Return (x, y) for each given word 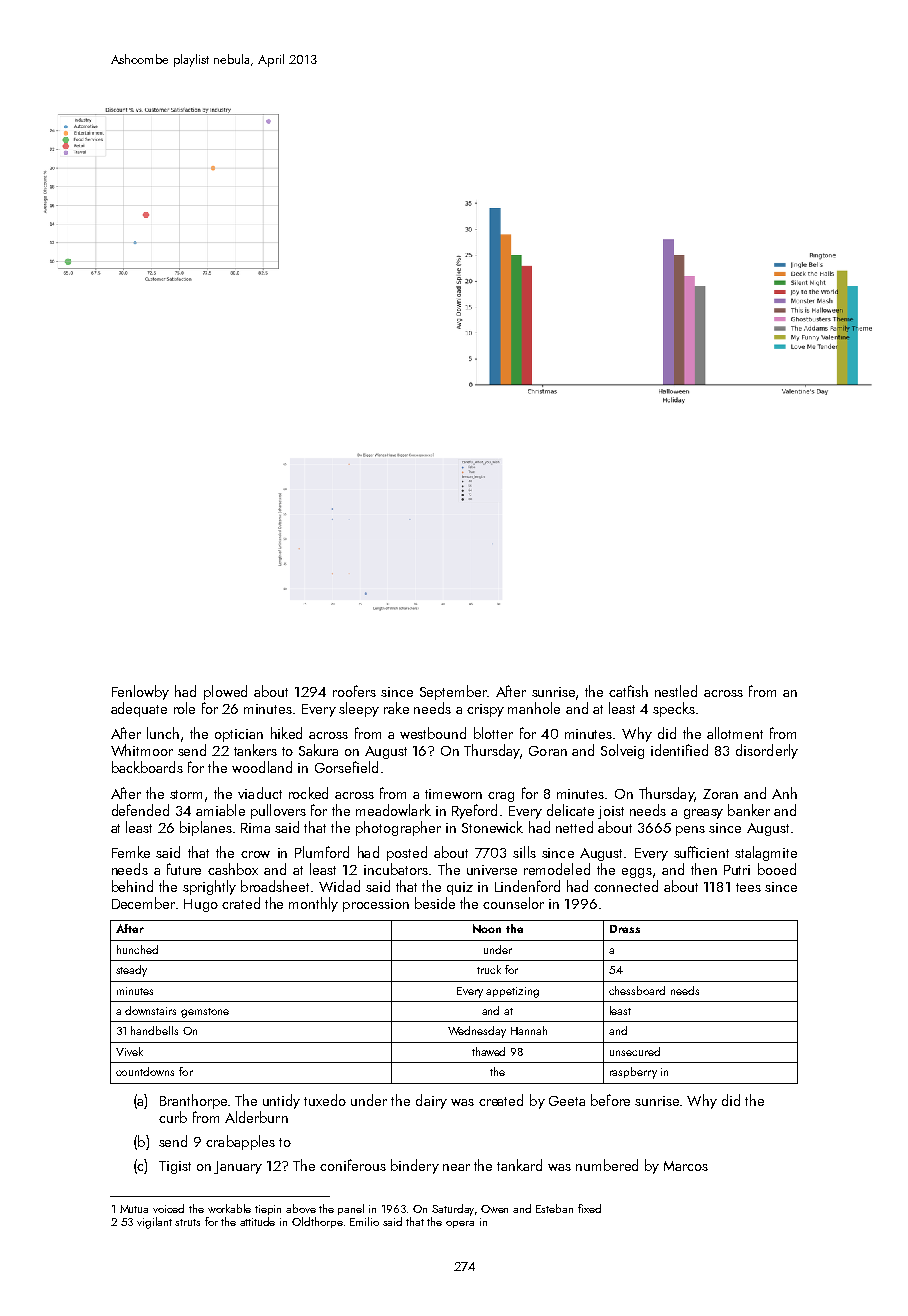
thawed (488, 1051)
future (184, 869)
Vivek (129, 1051)
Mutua (134, 1209)
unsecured (635, 1051)
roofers (354, 691)
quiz (460, 888)
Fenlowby (140, 692)
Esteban (554, 1208)
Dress (625, 929)
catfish (628, 691)
